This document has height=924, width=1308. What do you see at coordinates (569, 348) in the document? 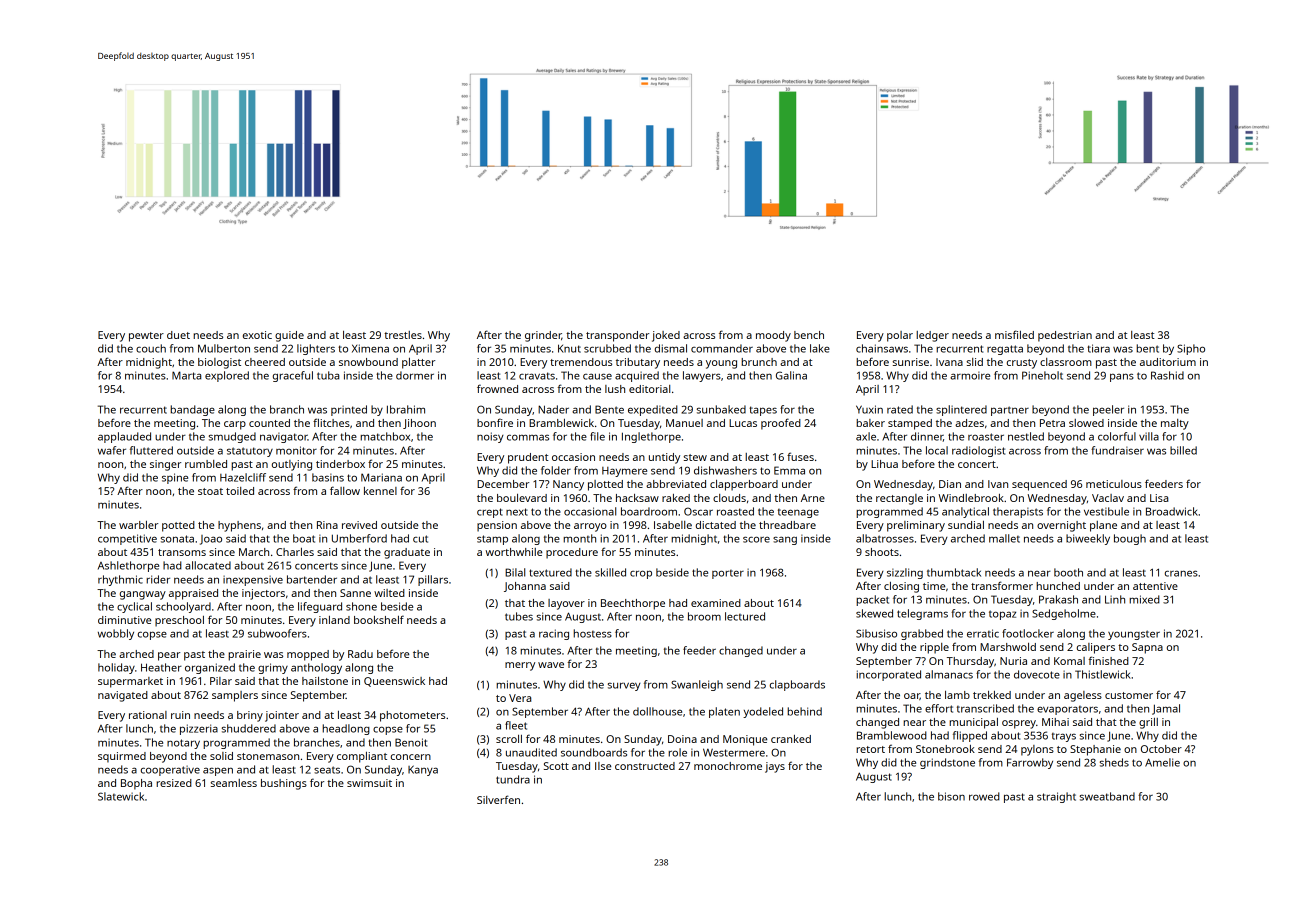
I see `Knut` at bounding box center [569, 348].
